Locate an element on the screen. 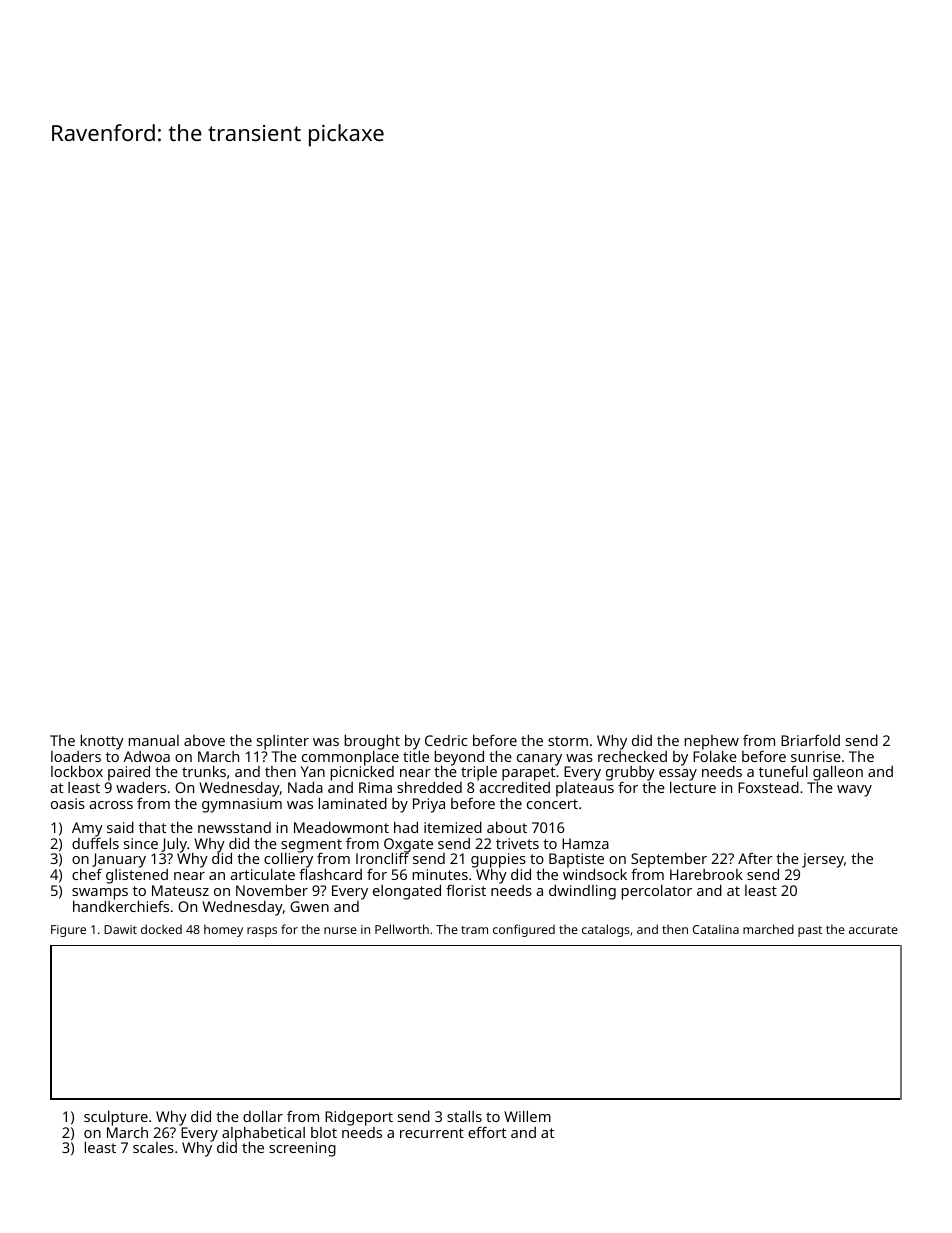  rasps is located at coordinates (262, 932).
